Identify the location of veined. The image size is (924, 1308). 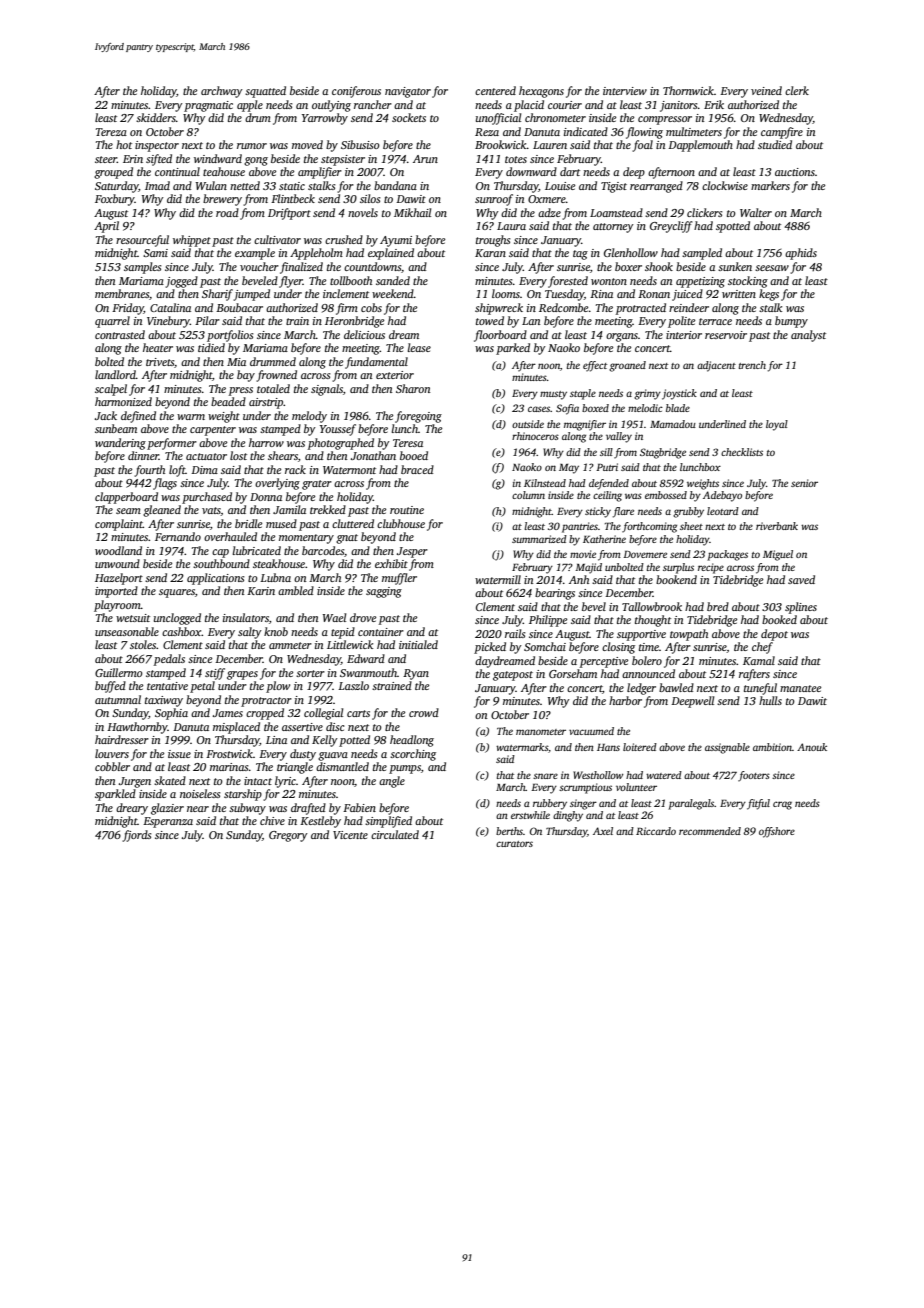
(766, 90).
